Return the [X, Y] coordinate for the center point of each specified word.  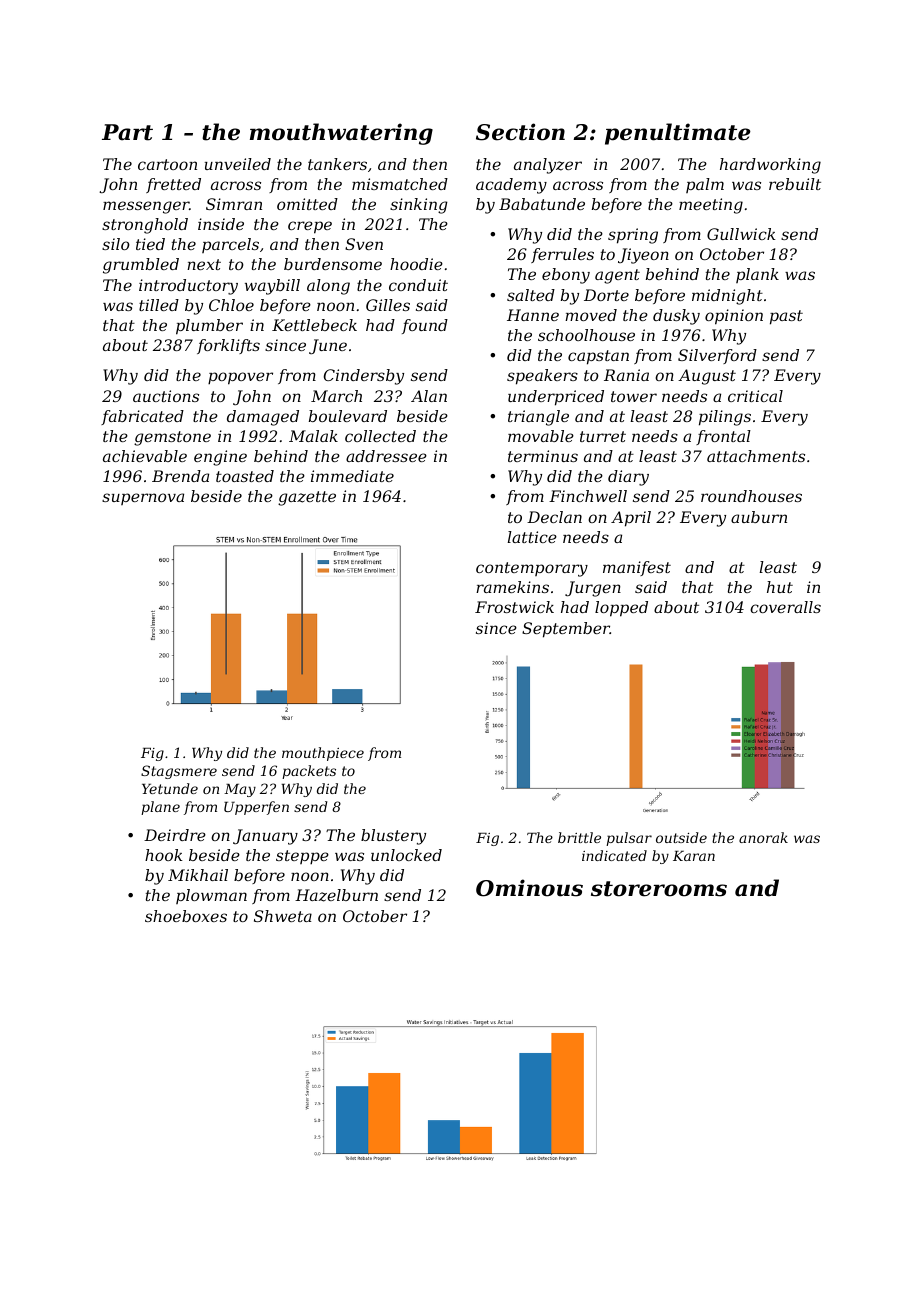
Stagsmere [179, 772]
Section [520, 132]
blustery [393, 837]
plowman [211, 896]
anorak [763, 837]
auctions [166, 396]
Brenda [180, 476]
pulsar [629, 839]
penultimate [678, 134]
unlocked [406, 855]
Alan [429, 396]
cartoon [167, 164]
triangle [538, 418]
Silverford [717, 356]
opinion [734, 317]
